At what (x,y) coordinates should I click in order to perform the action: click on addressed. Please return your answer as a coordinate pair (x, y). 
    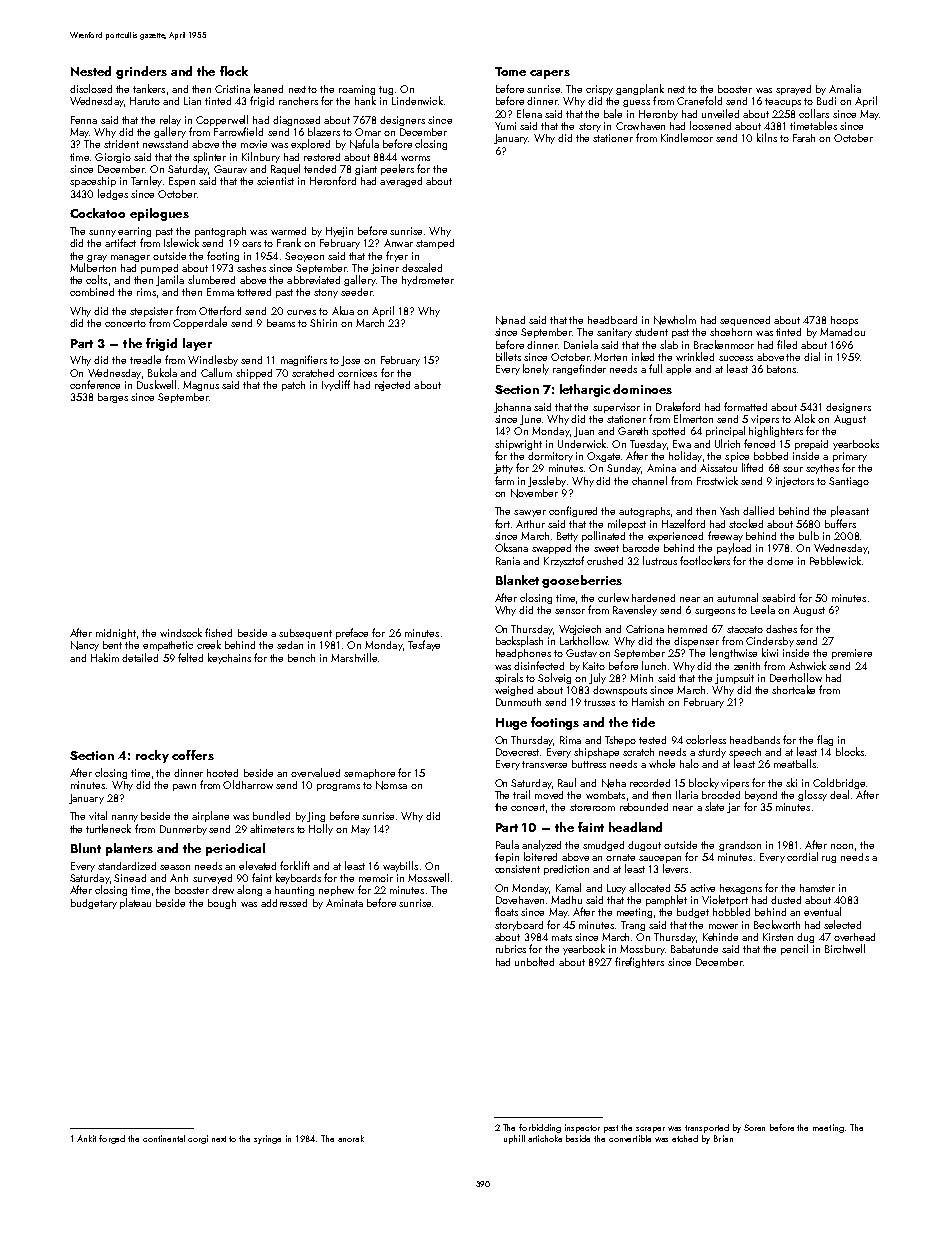
    Looking at the image, I should click on (284, 903).
